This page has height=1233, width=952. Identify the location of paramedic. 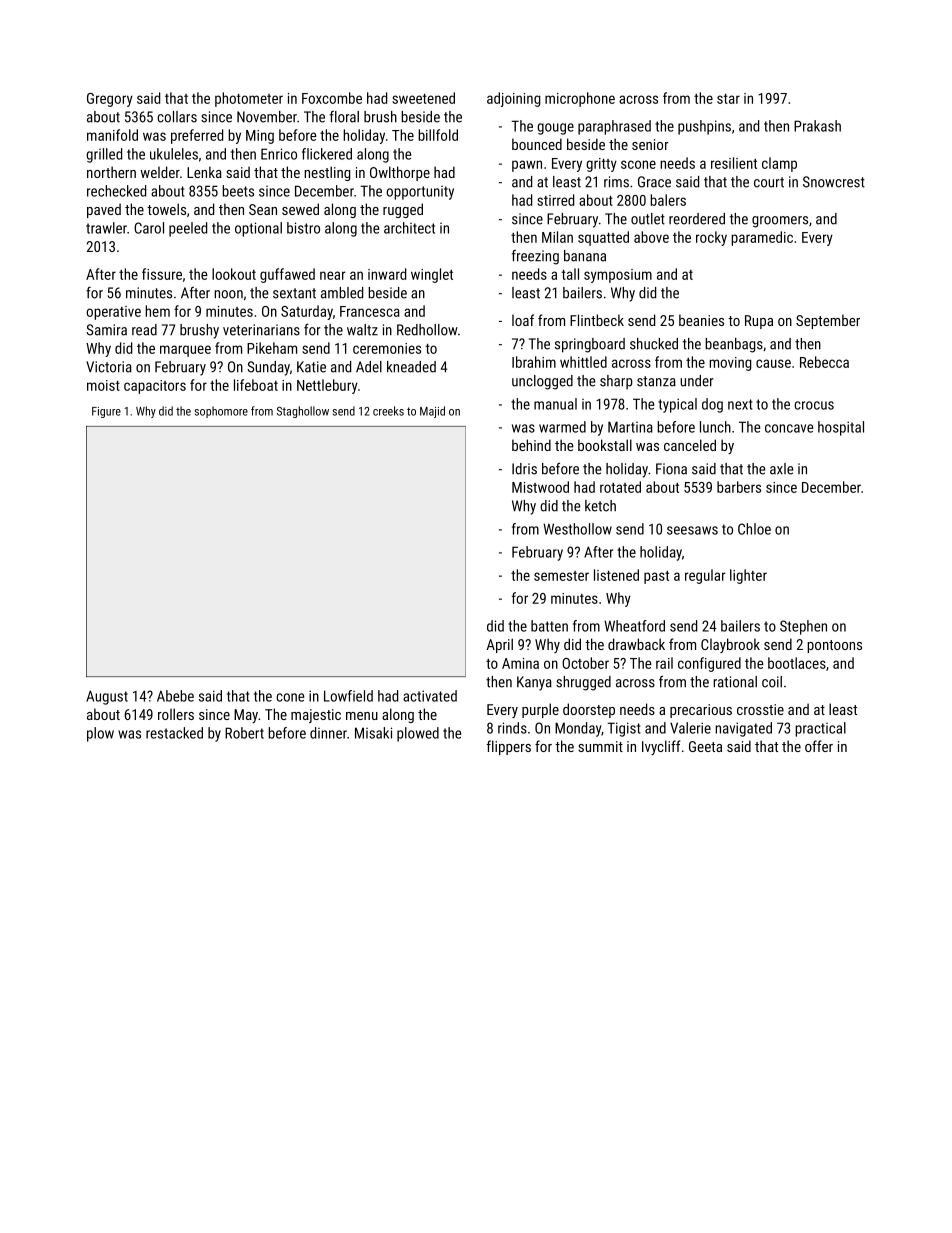
(762, 238).
